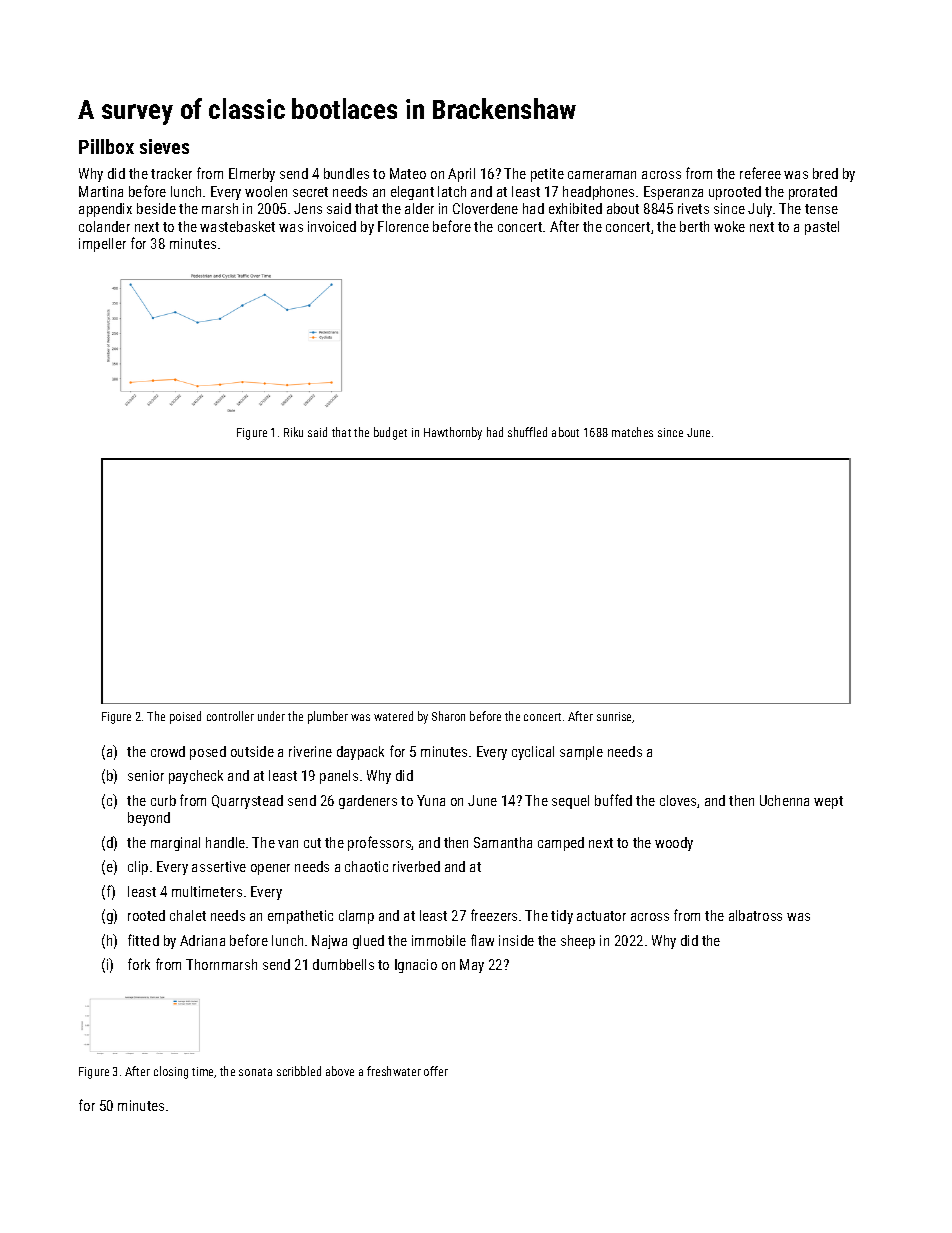 The height and width of the document is (1233, 952). I want to click on closing, so click(171, 1072).
